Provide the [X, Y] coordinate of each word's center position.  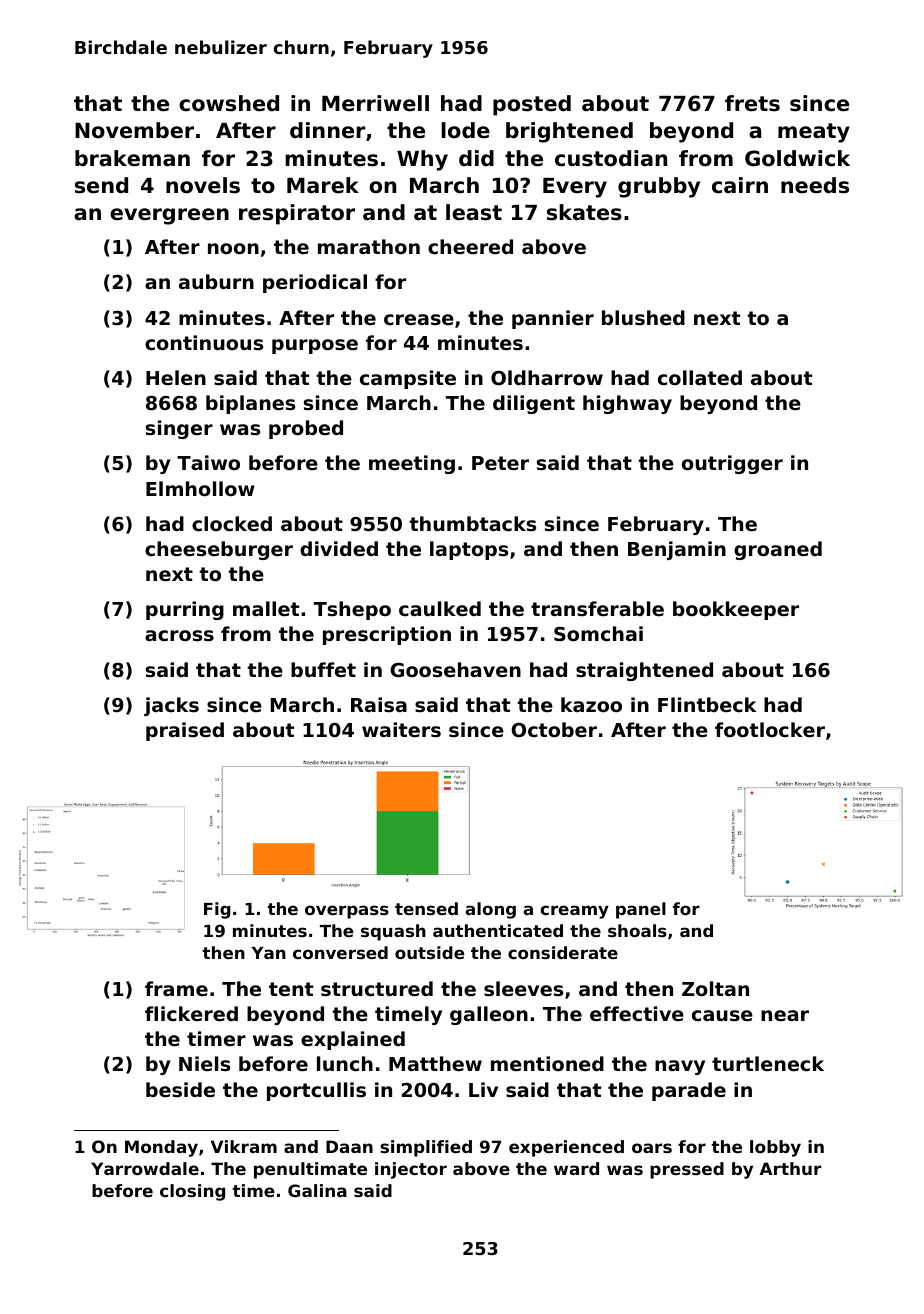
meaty [814, 133]
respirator [297, 214]
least [474, 212]
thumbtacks [472, 524]
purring [185, 610]
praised [185, 731]
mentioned [547, 1063]
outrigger [732, 464]
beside [180, 1089]
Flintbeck [707, 704]
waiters [401, 729]
